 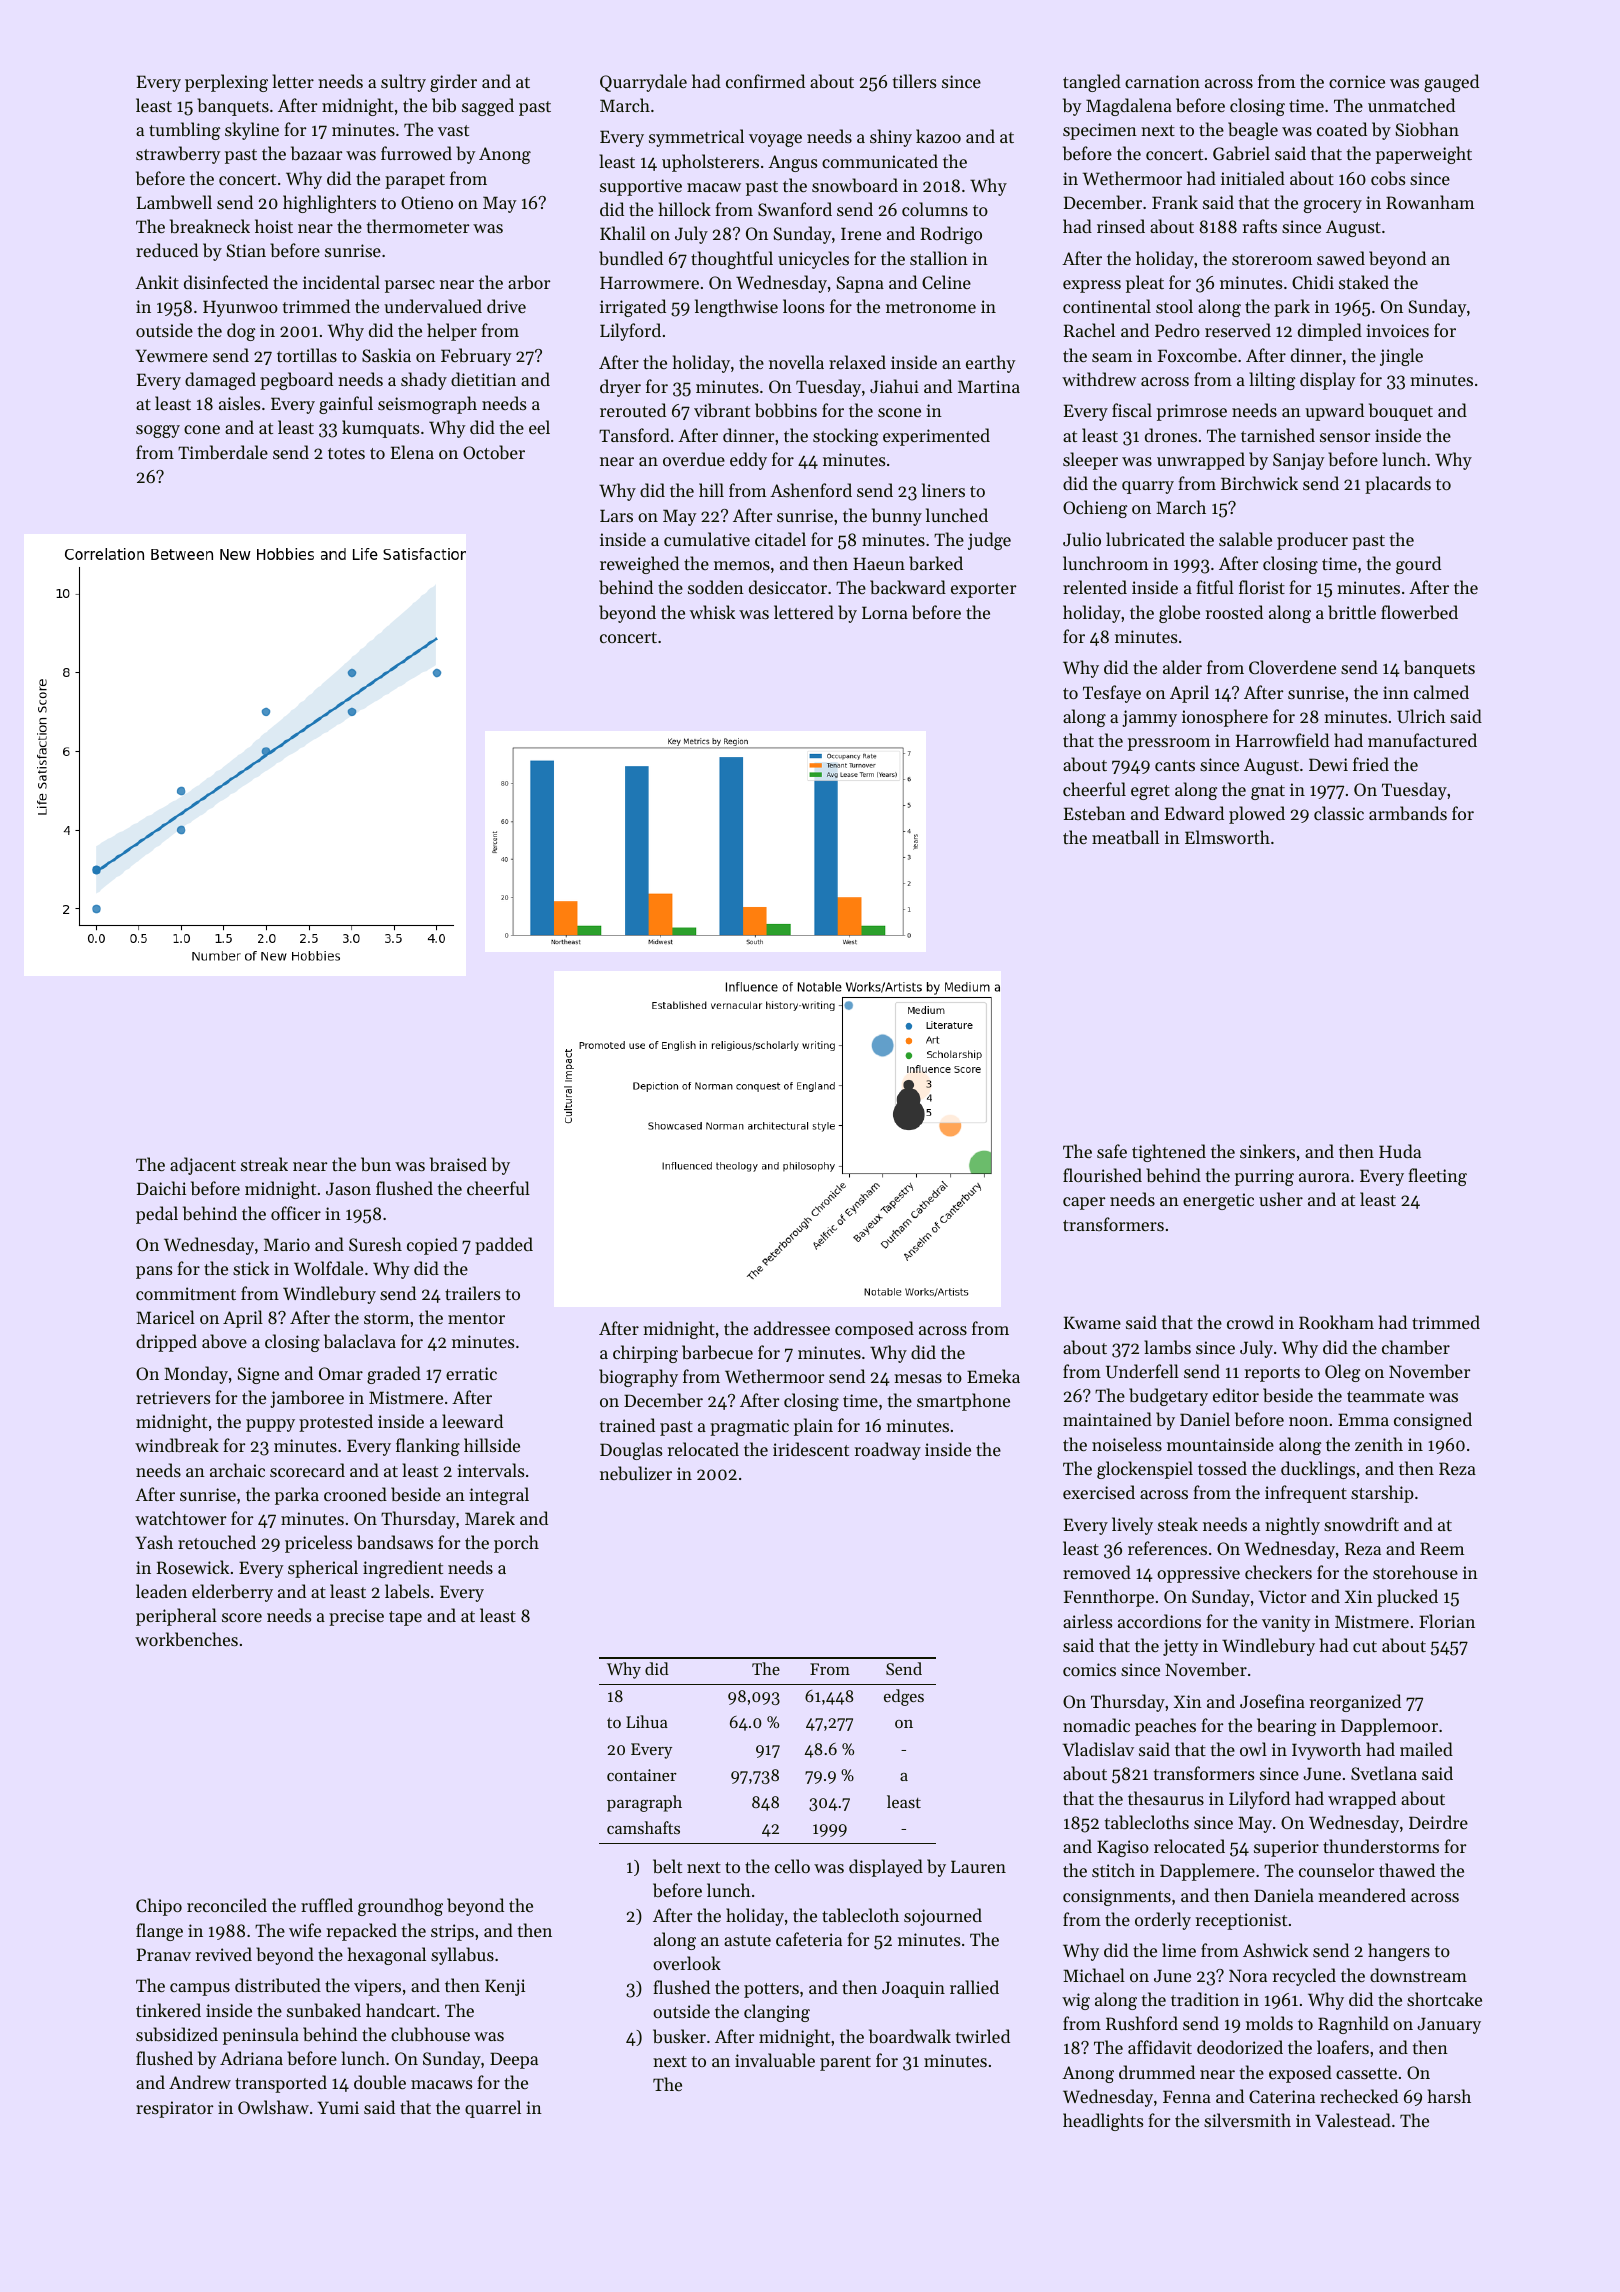 I want to click on armbands, so click(x=1408, y=813).
